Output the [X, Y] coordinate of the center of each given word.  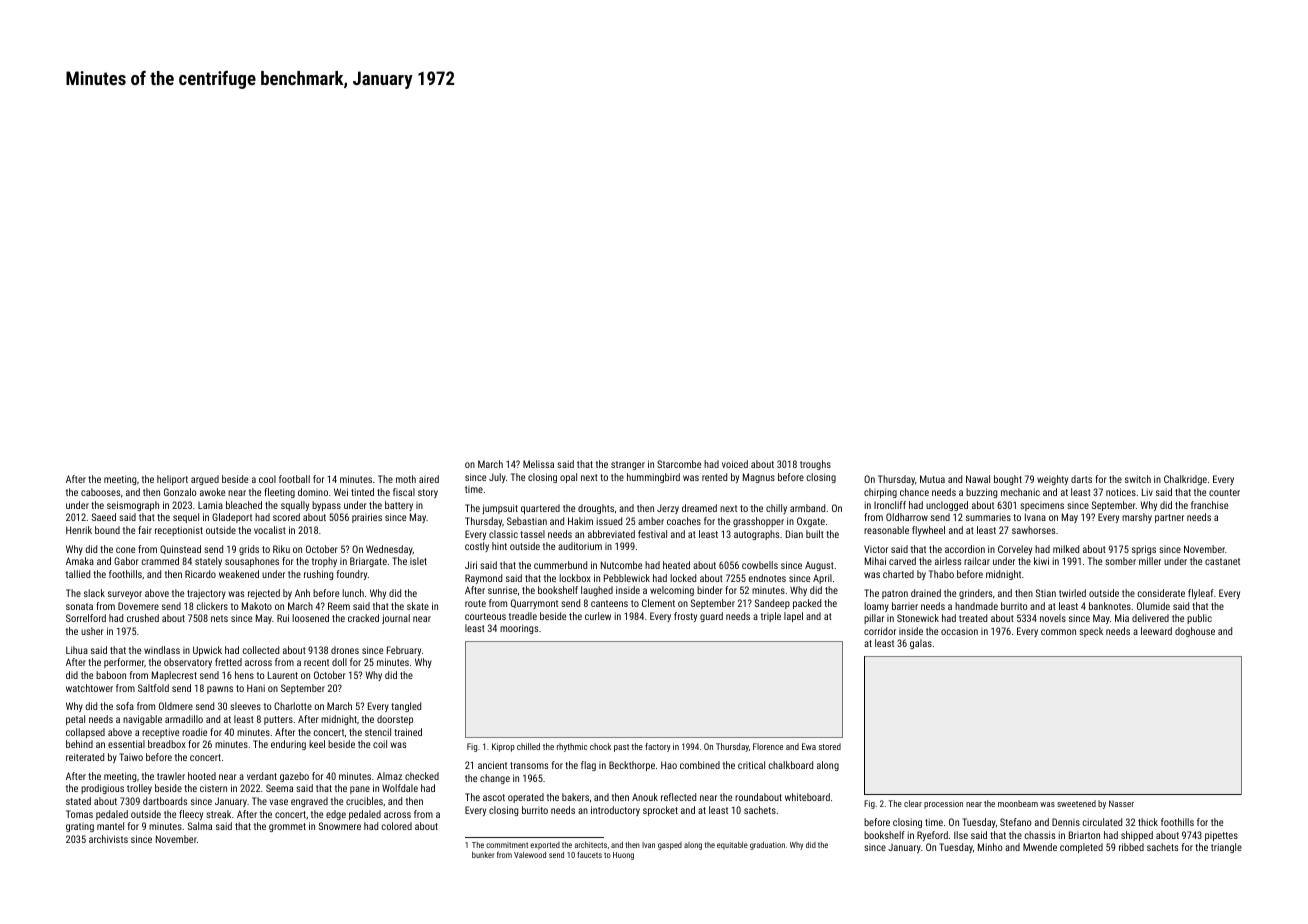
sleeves [245, 706]
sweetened [1076, 803]
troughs [815, 465]
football [294, 479]
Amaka [80, 561]
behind [79, 744]
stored [830, 746]
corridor [880, 631]
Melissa [538, 464]
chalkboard [790, 765]
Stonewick [918, 618]
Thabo [941, 574]
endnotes [767, 578]
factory [657, 747]
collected [260, 650]
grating [80, 827]
